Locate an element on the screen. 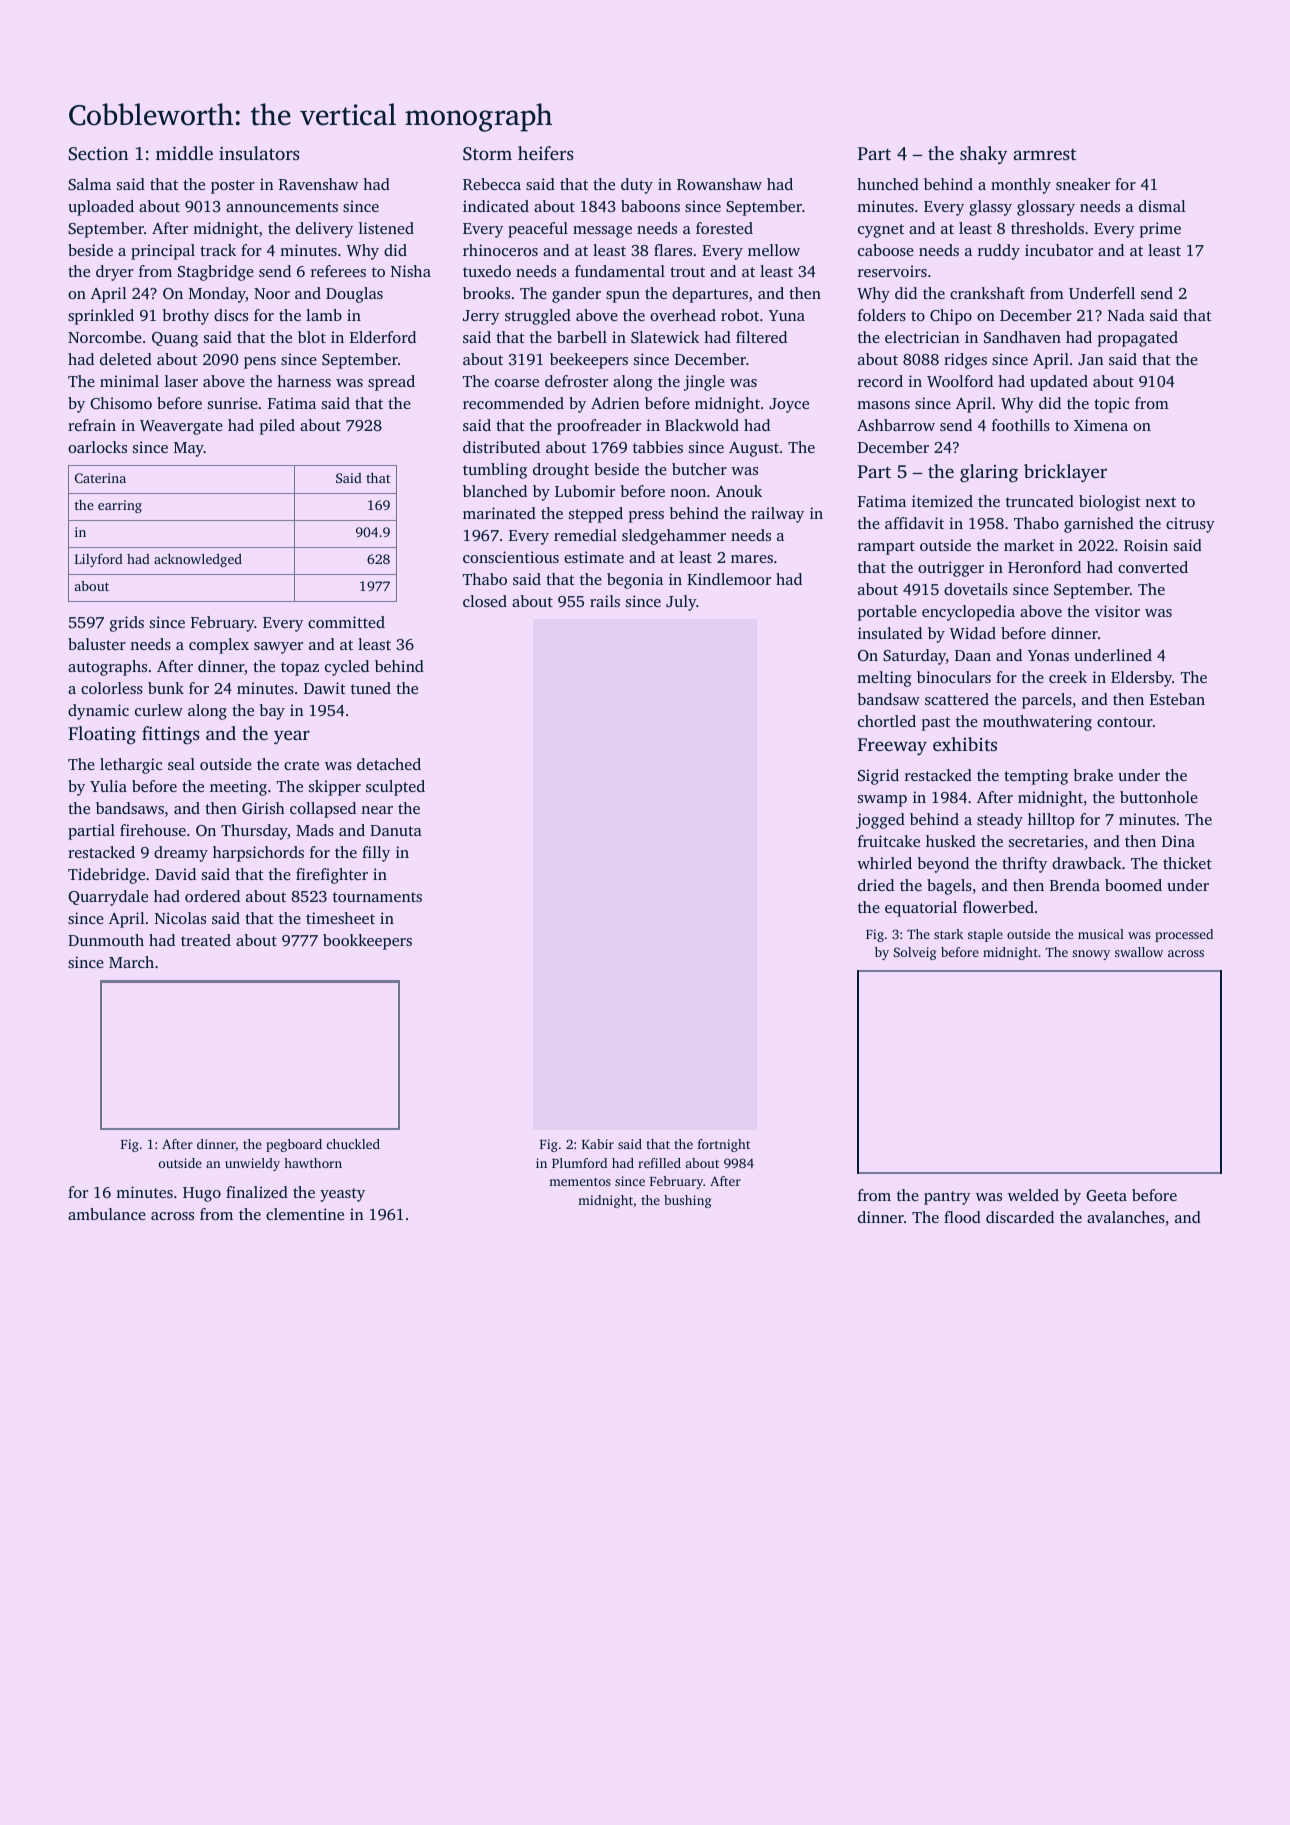  begonia is located at coordinates (635, 581).
